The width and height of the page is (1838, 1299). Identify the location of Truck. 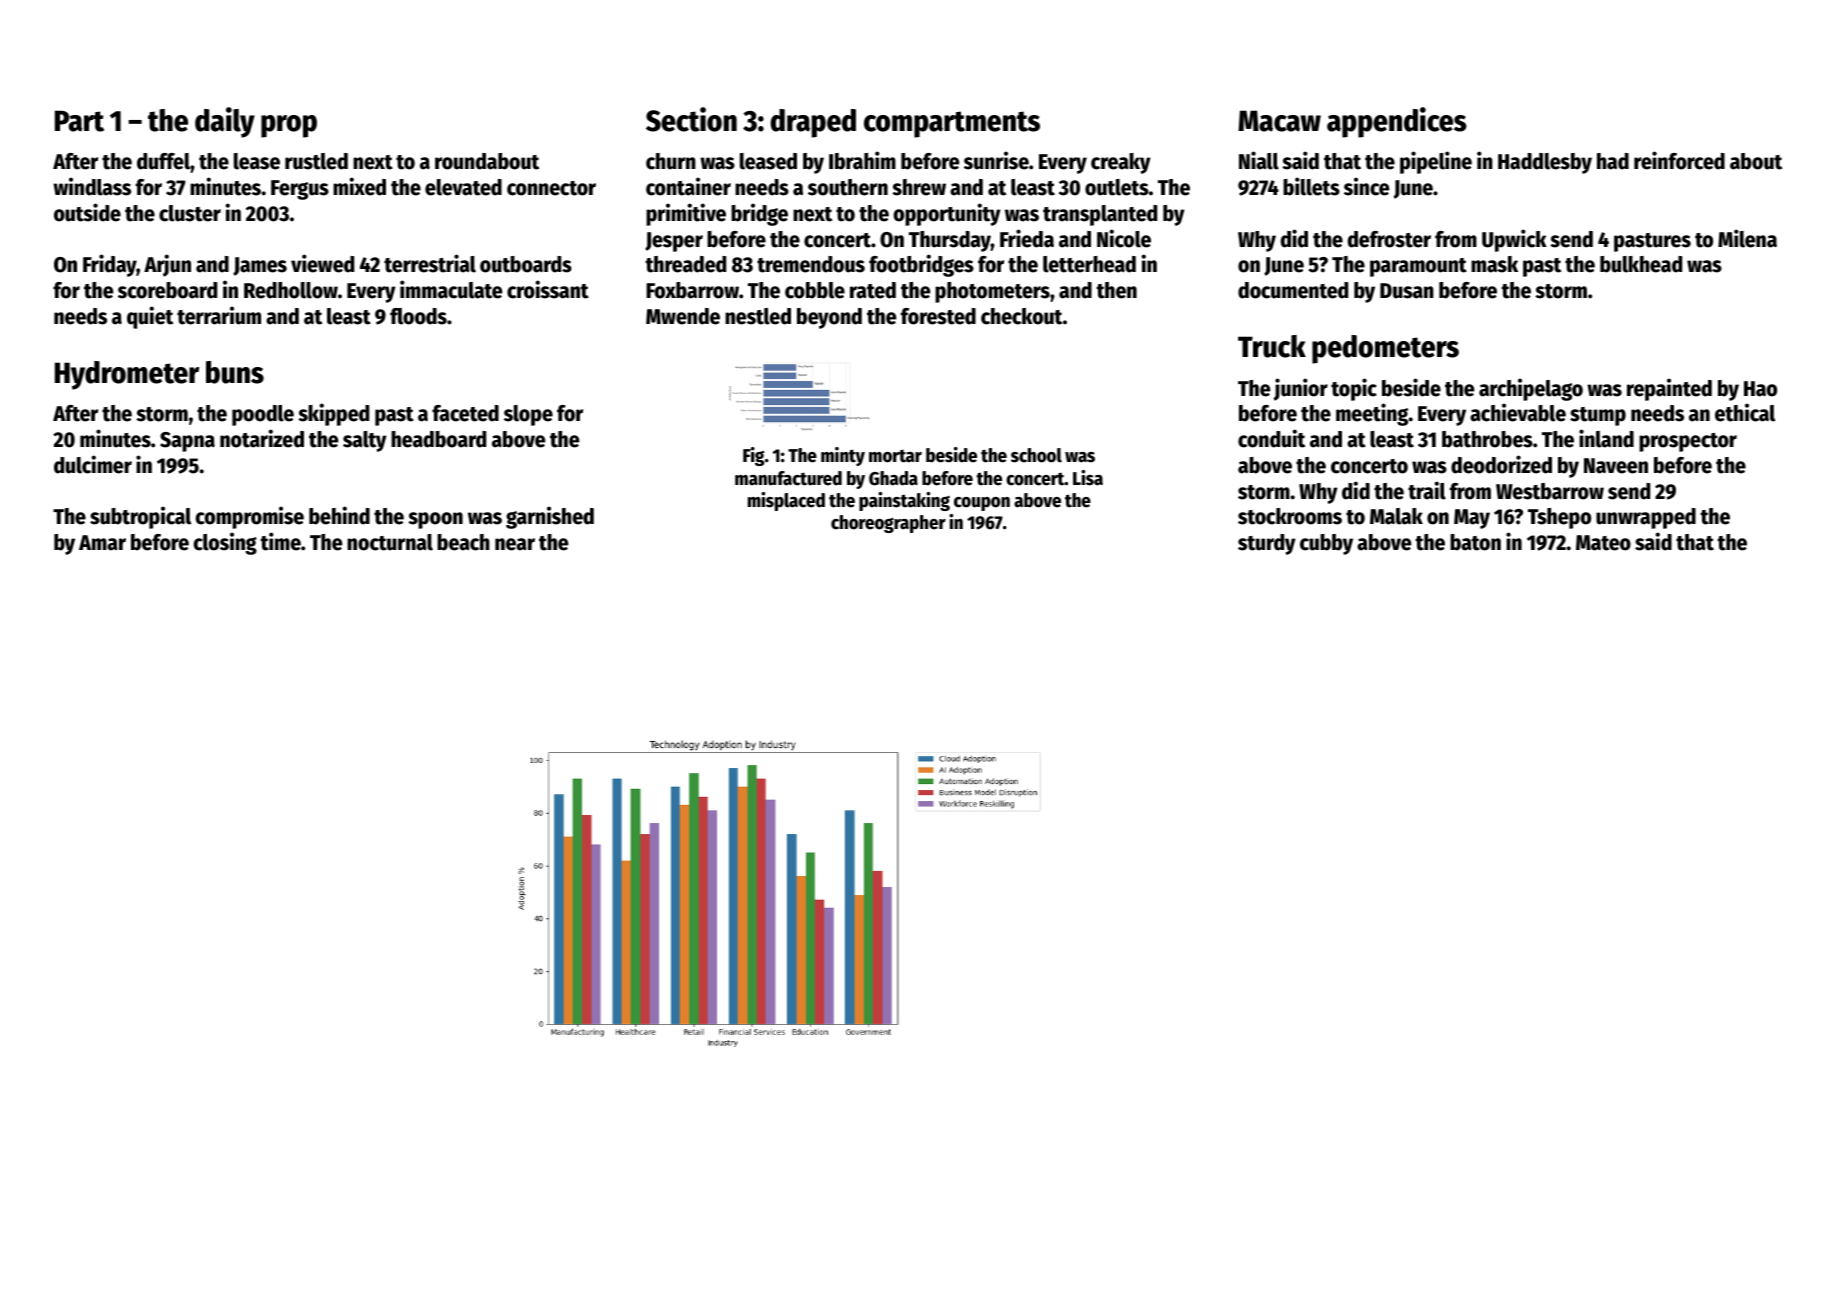
(1272, 346).
